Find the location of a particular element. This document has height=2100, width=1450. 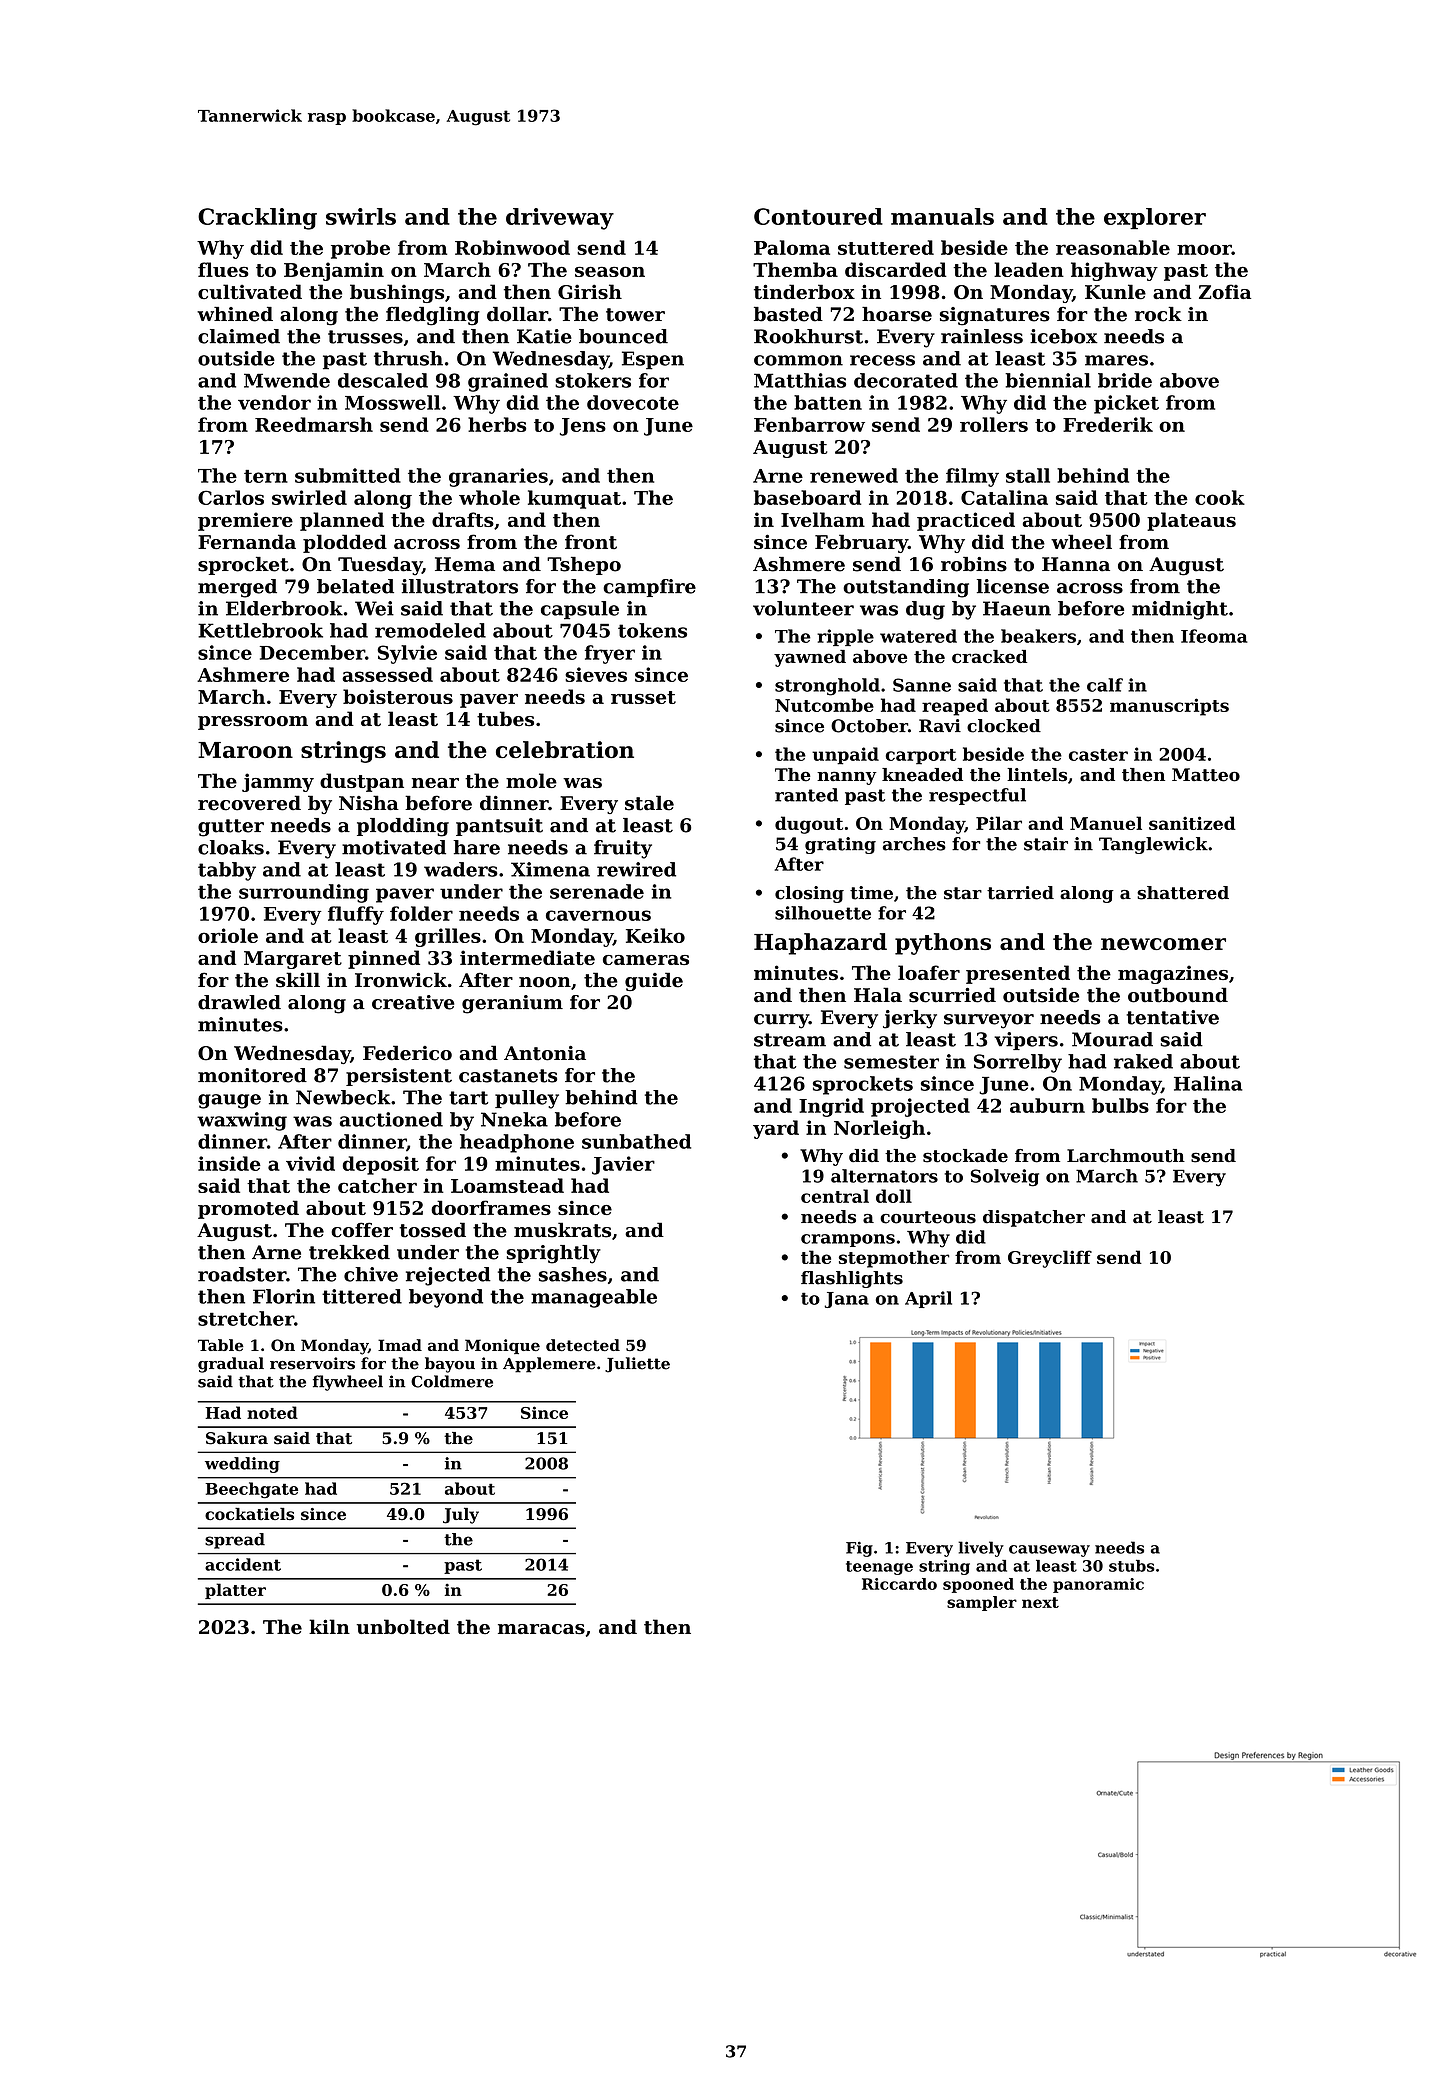

sunbathed is located at coordinates (636, 1141).
